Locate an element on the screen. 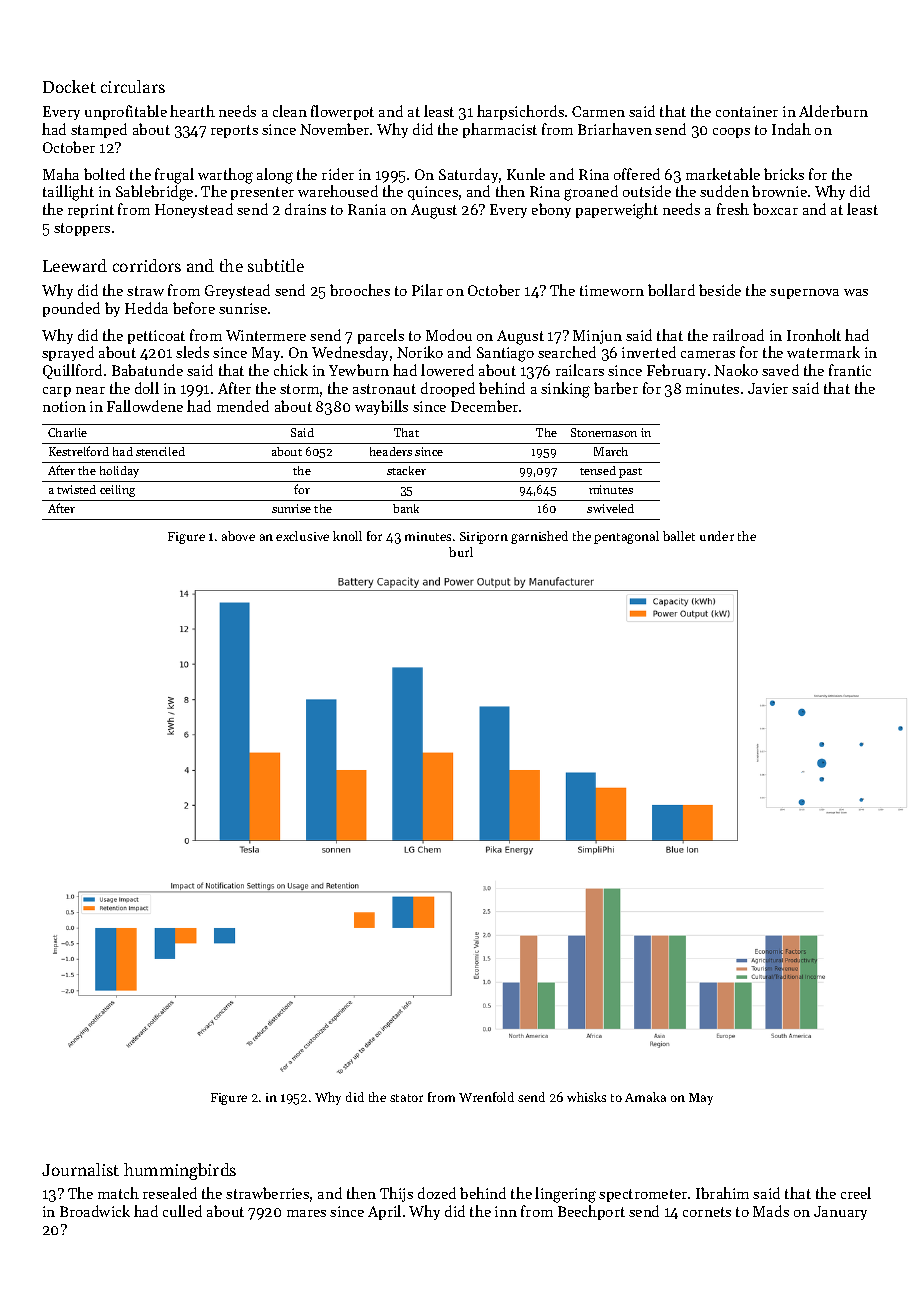 Image resolution: width=924 pixels, height=1308 pixels. whisks is located at coordinates (586, 1097).
